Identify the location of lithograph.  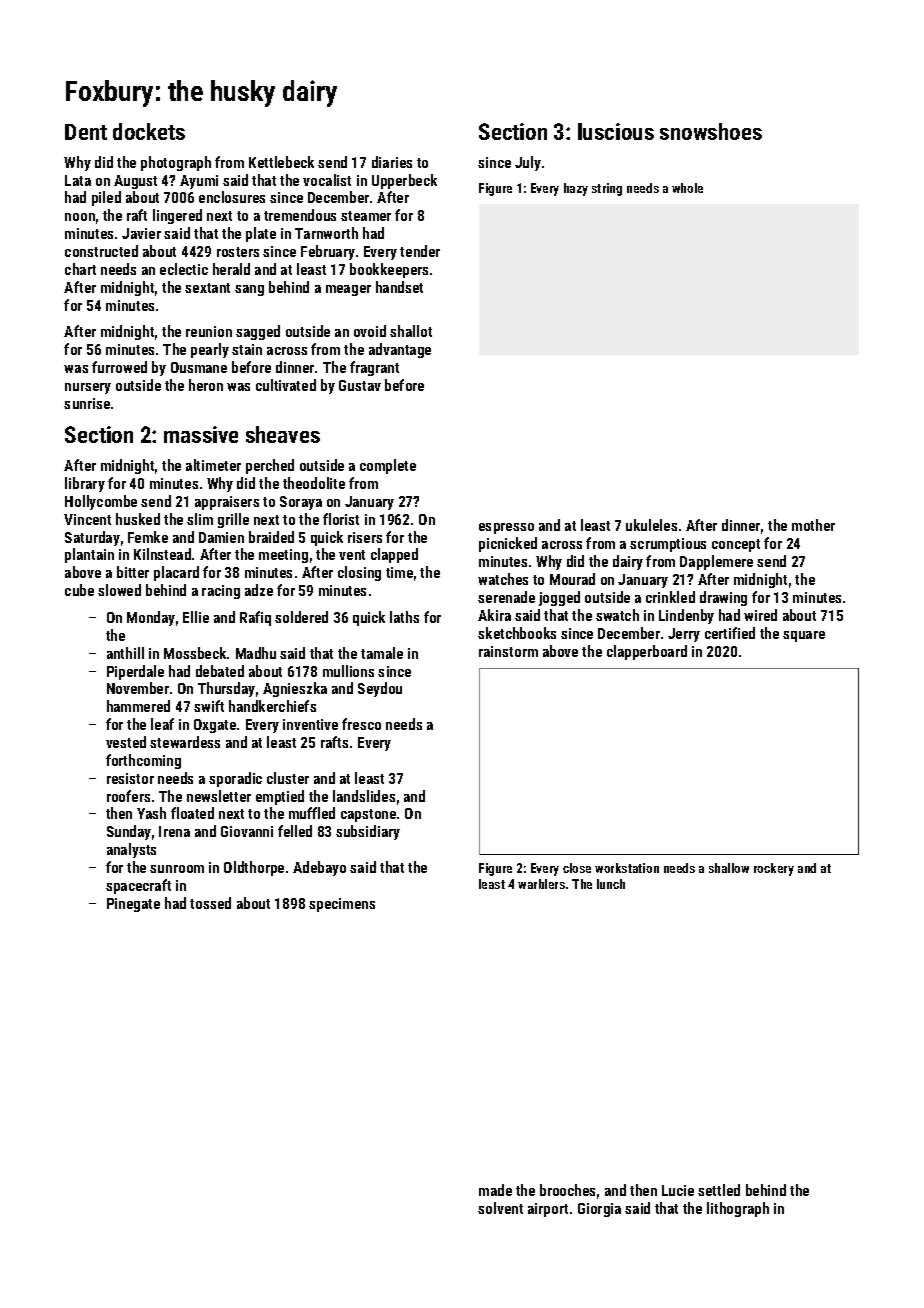
(738, 1209).
